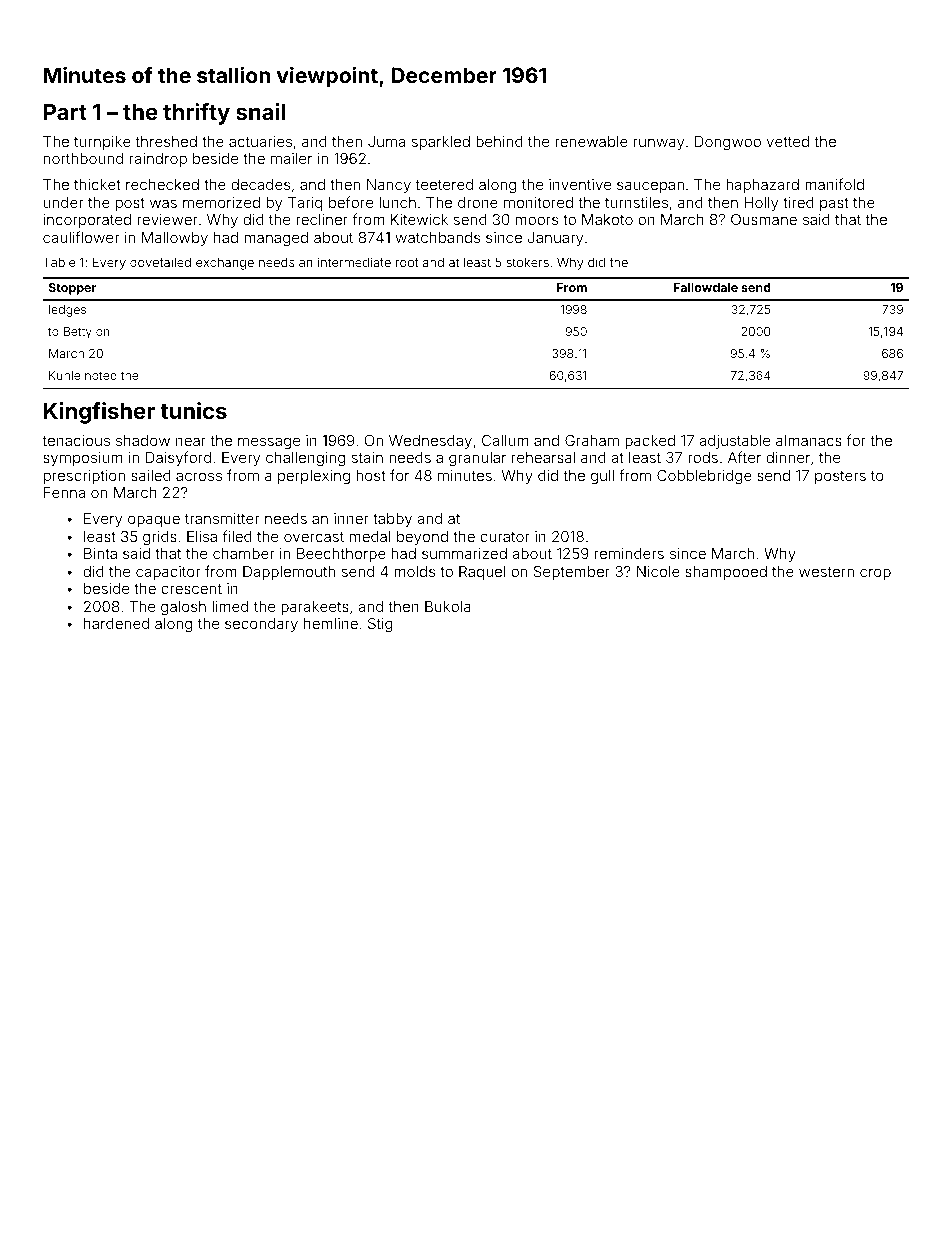  Describe the element at coordinates (875, 574) in the screenshot. I see `crop` at that location.
